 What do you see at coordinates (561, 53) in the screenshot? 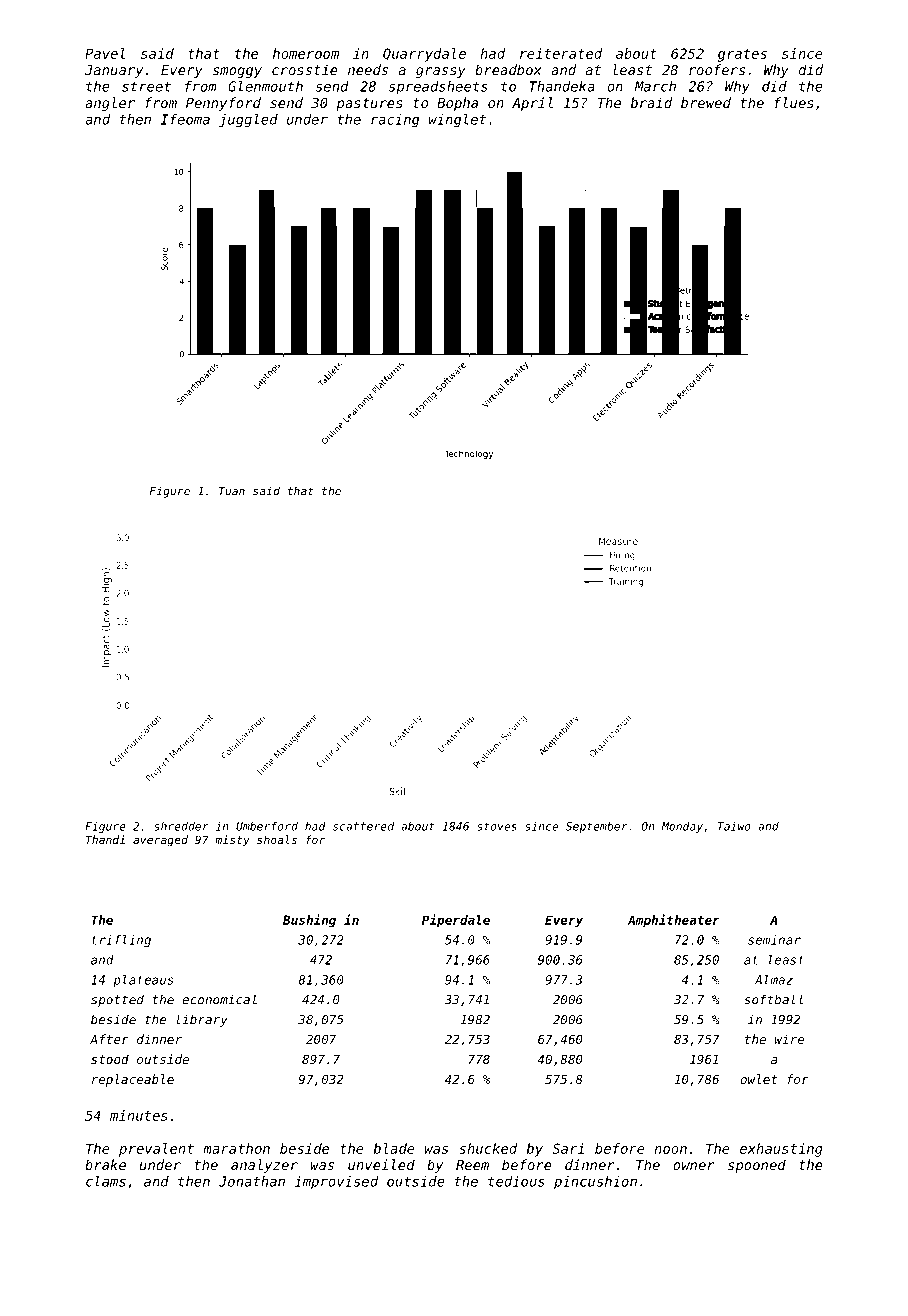
I see `reiterated` at bounding box center [561, 53].
